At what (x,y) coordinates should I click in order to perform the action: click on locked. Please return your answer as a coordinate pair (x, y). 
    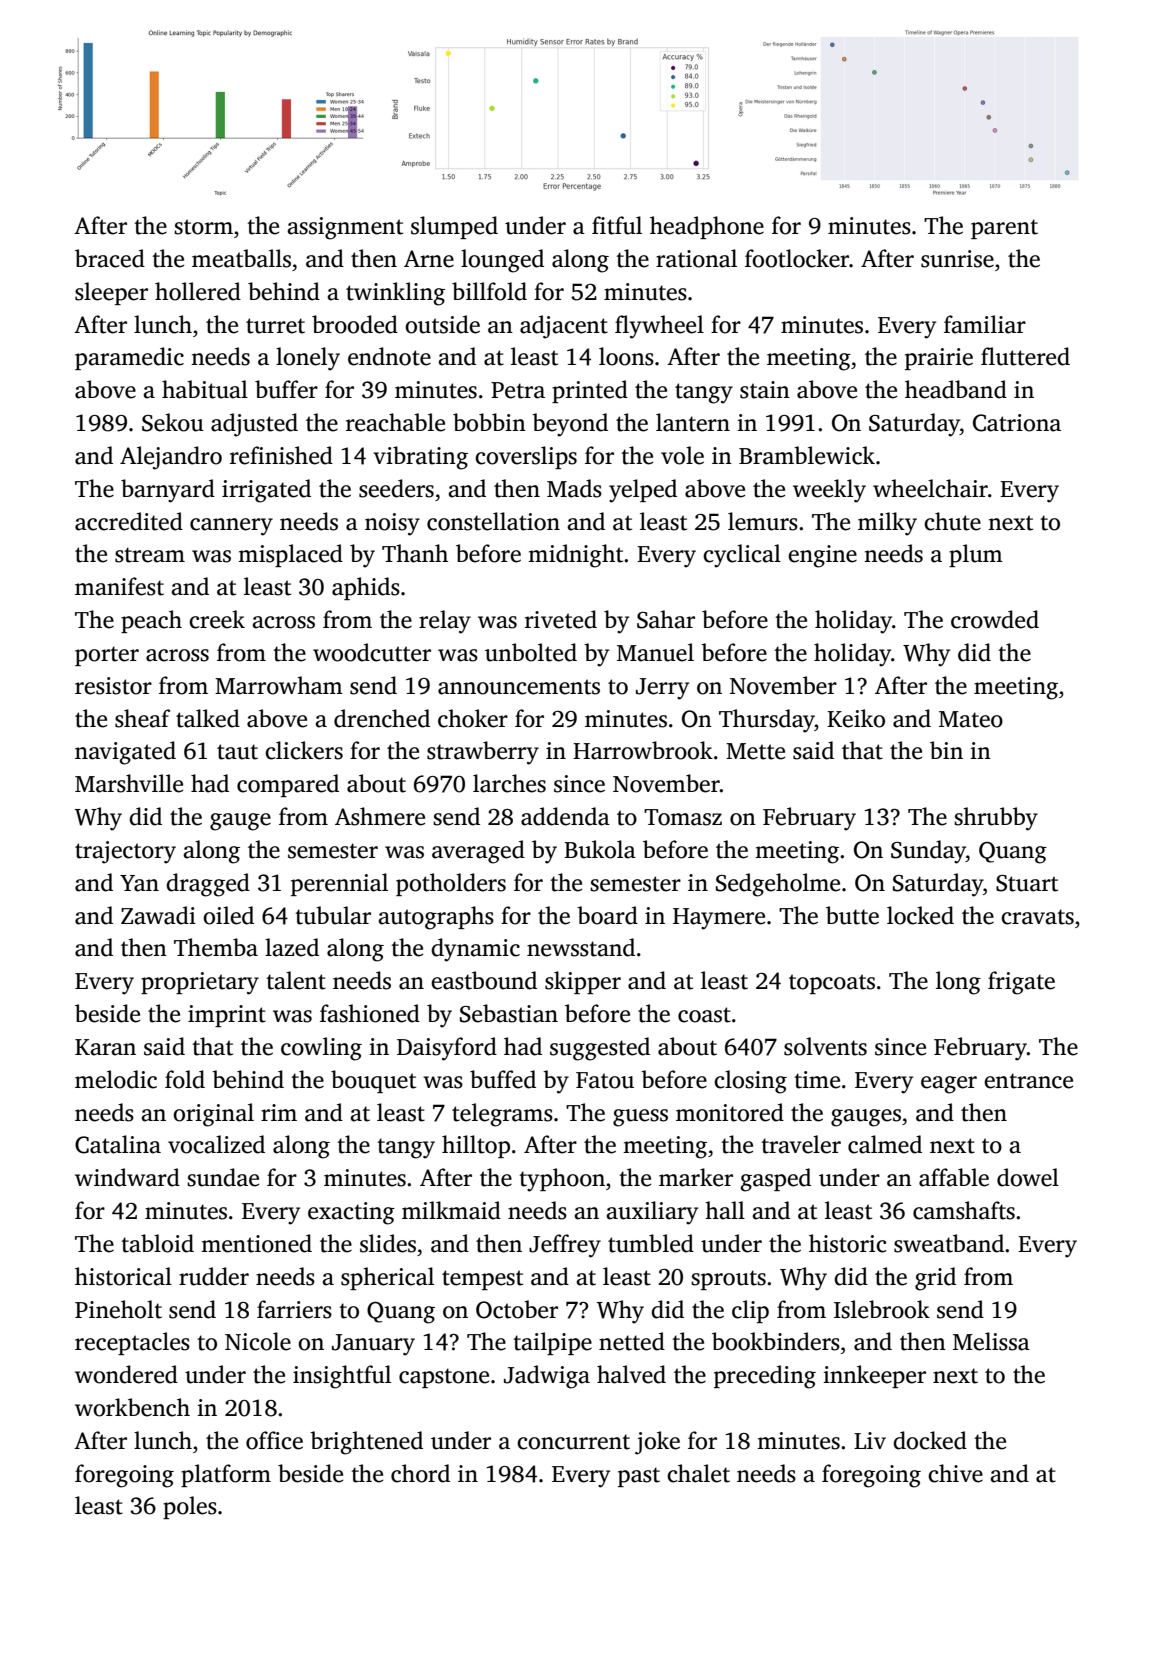
    Looking at the image, I should click on (920, 915).
